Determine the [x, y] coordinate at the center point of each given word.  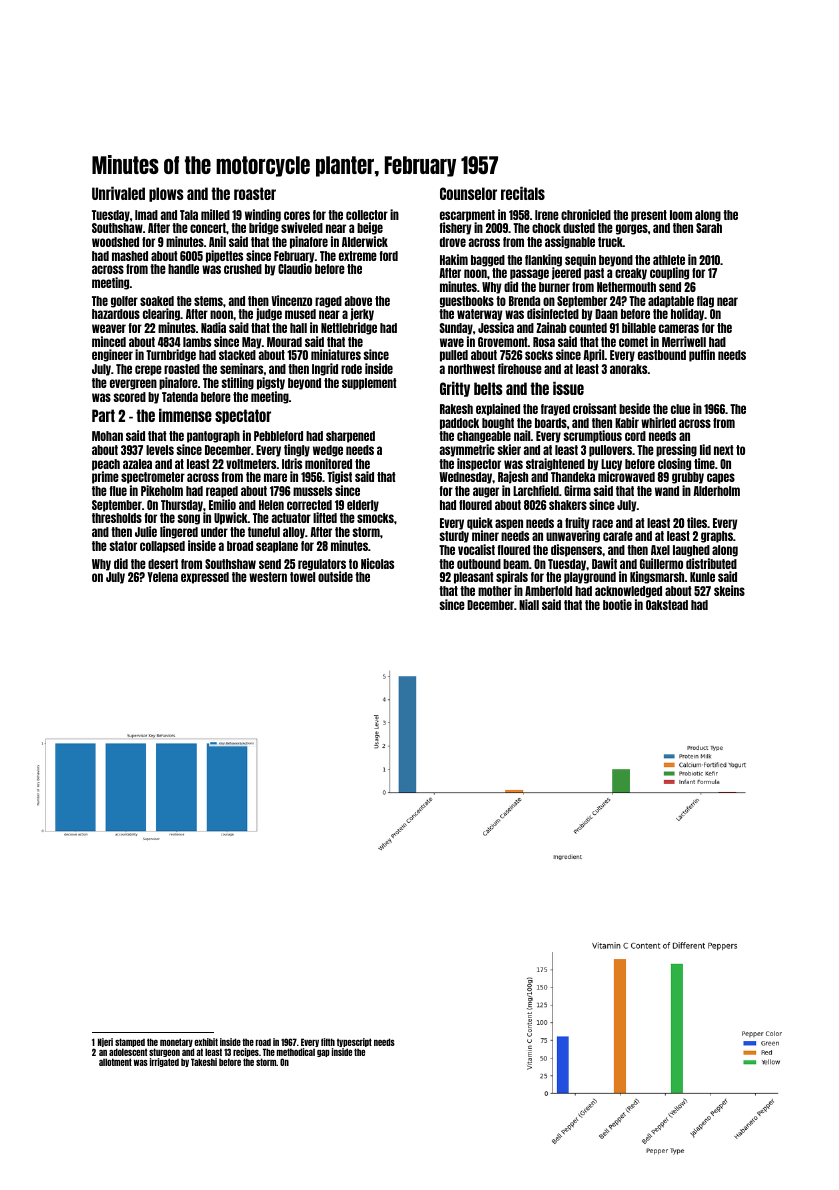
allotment [115, 1062]
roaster [255, 193]
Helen [271, 505]
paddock [459, 424]
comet [633, 342]
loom [681, 215]
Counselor [468, 193]
